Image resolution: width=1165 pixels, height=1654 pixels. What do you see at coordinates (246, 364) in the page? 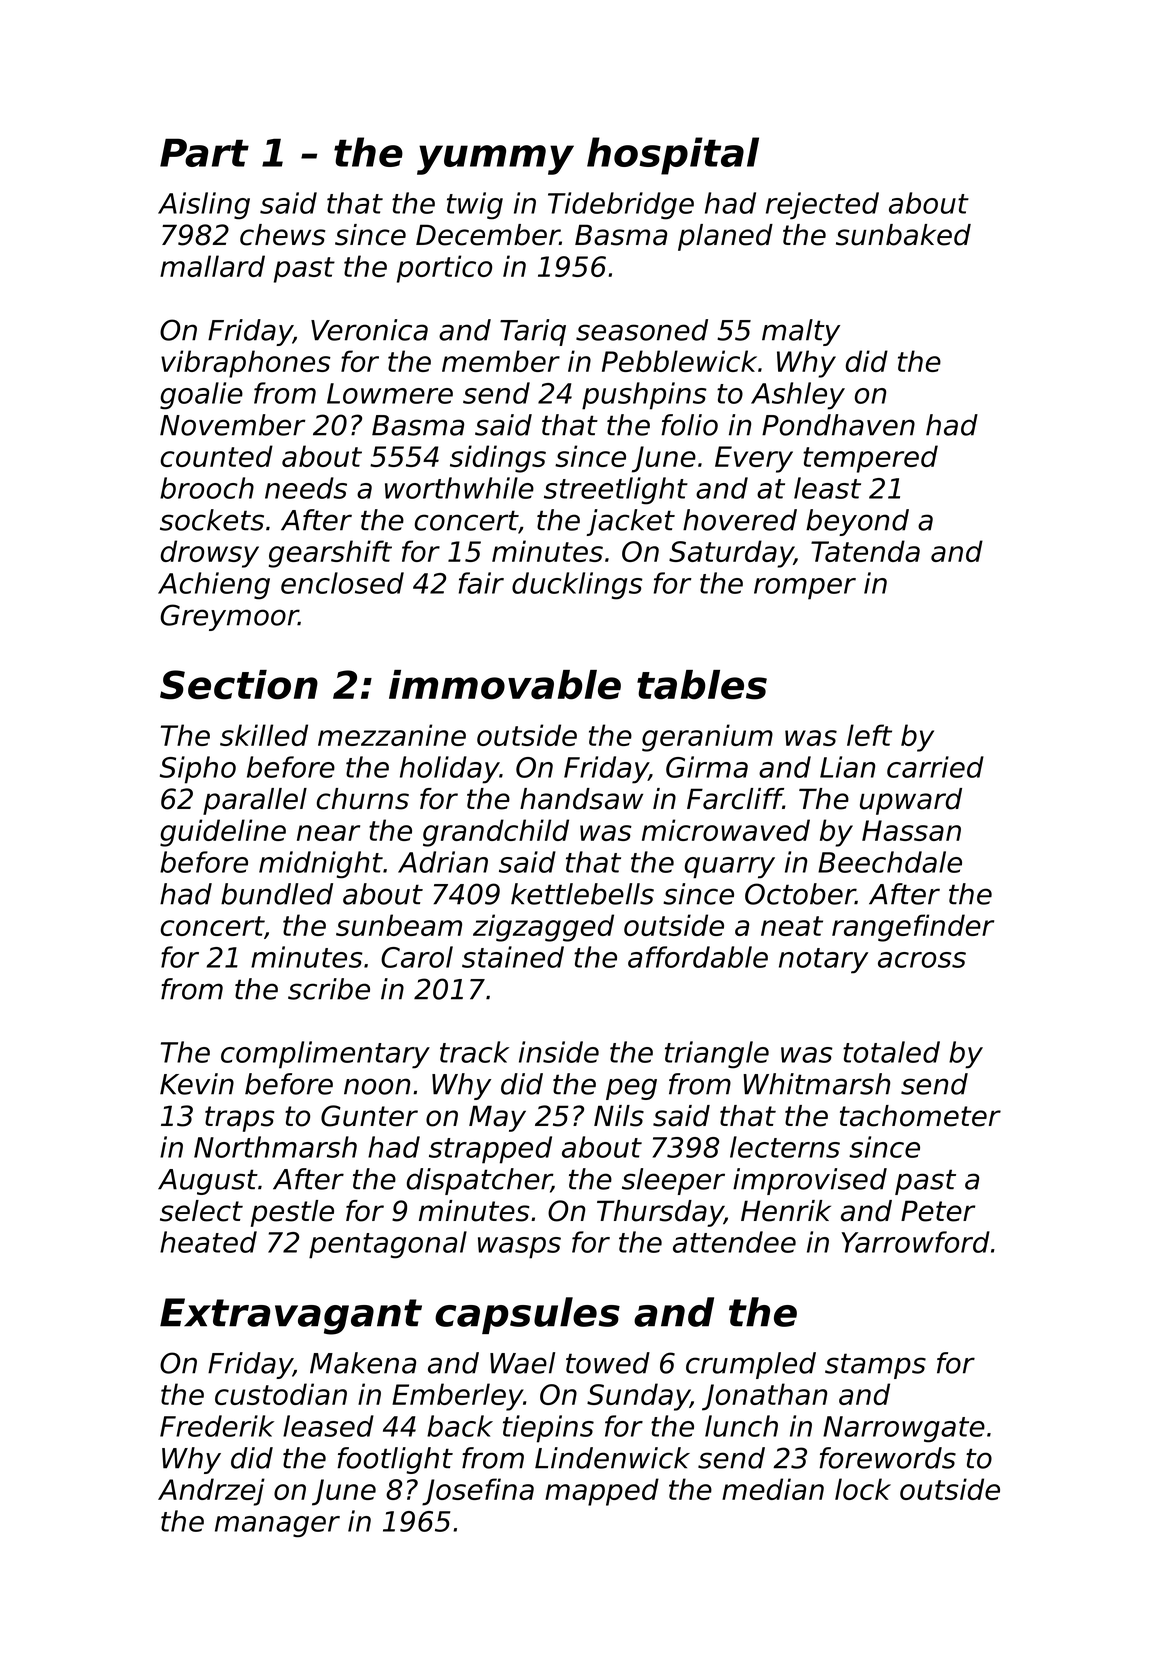
I see `vibraphones` at bounding box center [246, 364].
